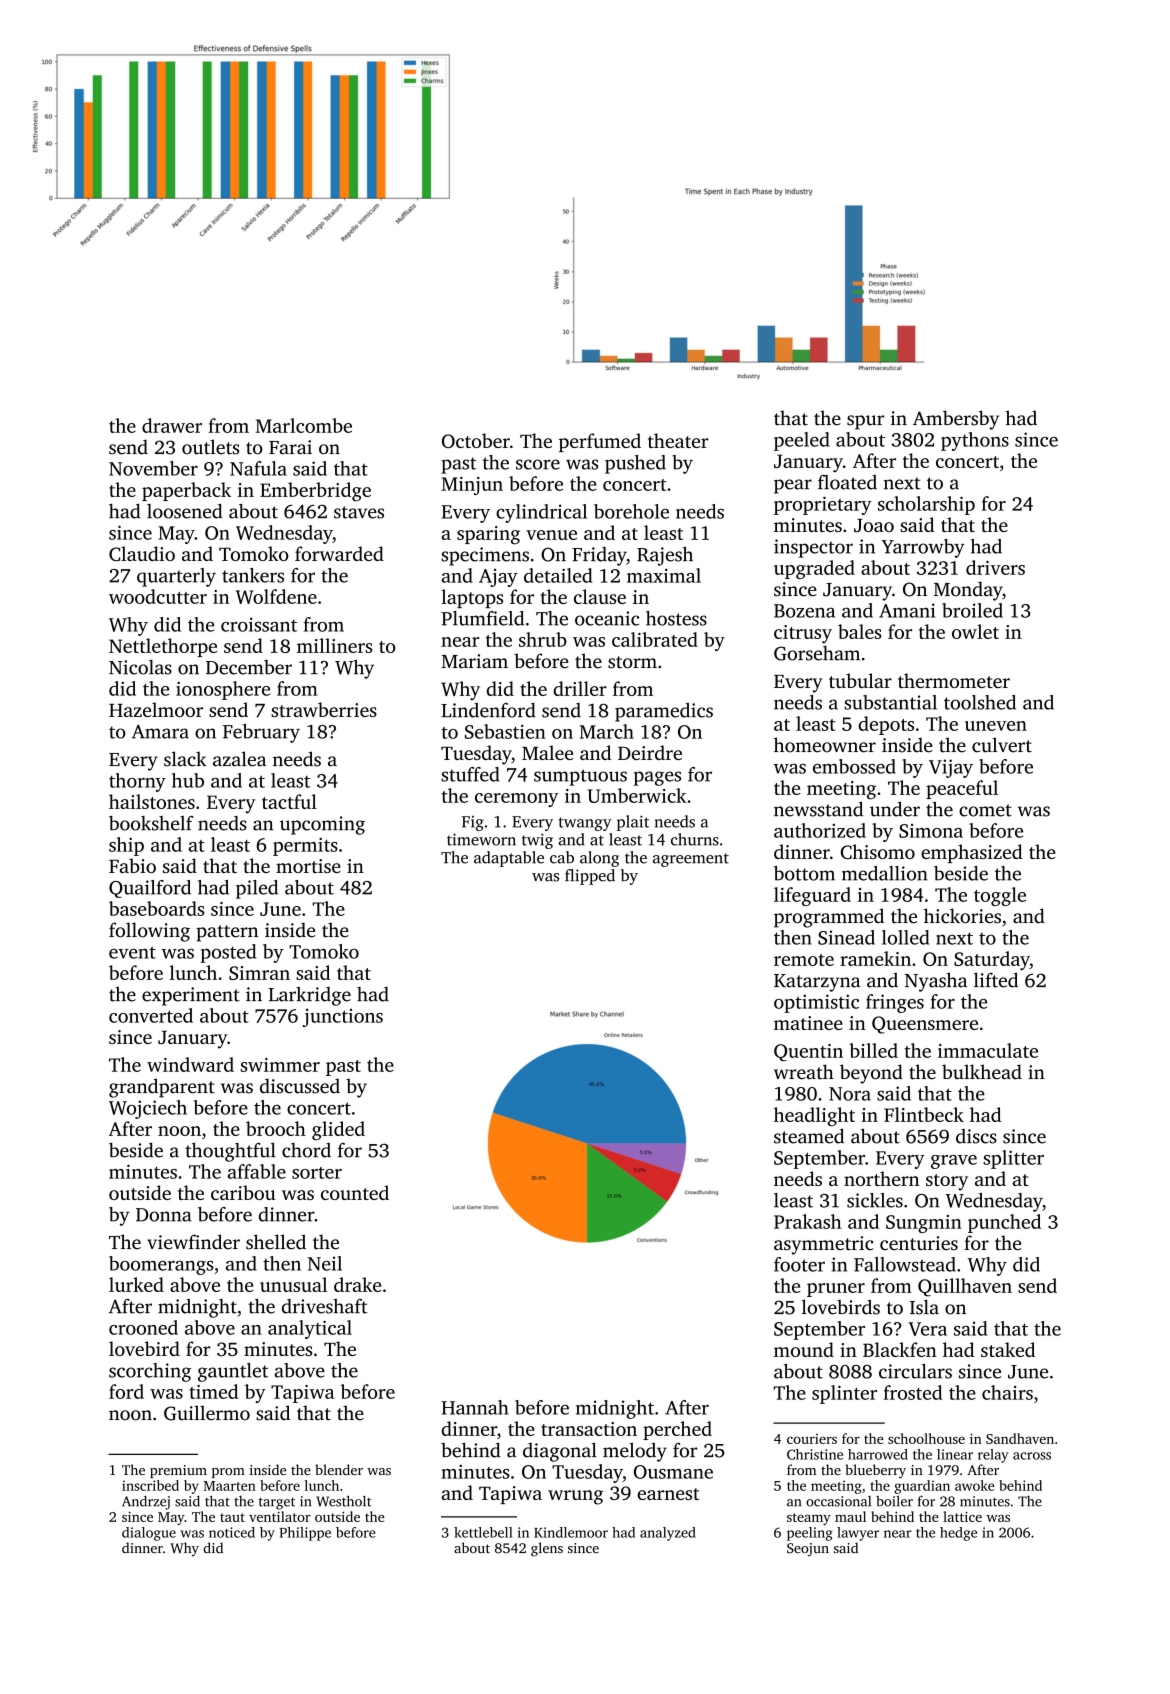 This page has width=1170, height=1694. I want to click on maximal, so click(664, 575).
